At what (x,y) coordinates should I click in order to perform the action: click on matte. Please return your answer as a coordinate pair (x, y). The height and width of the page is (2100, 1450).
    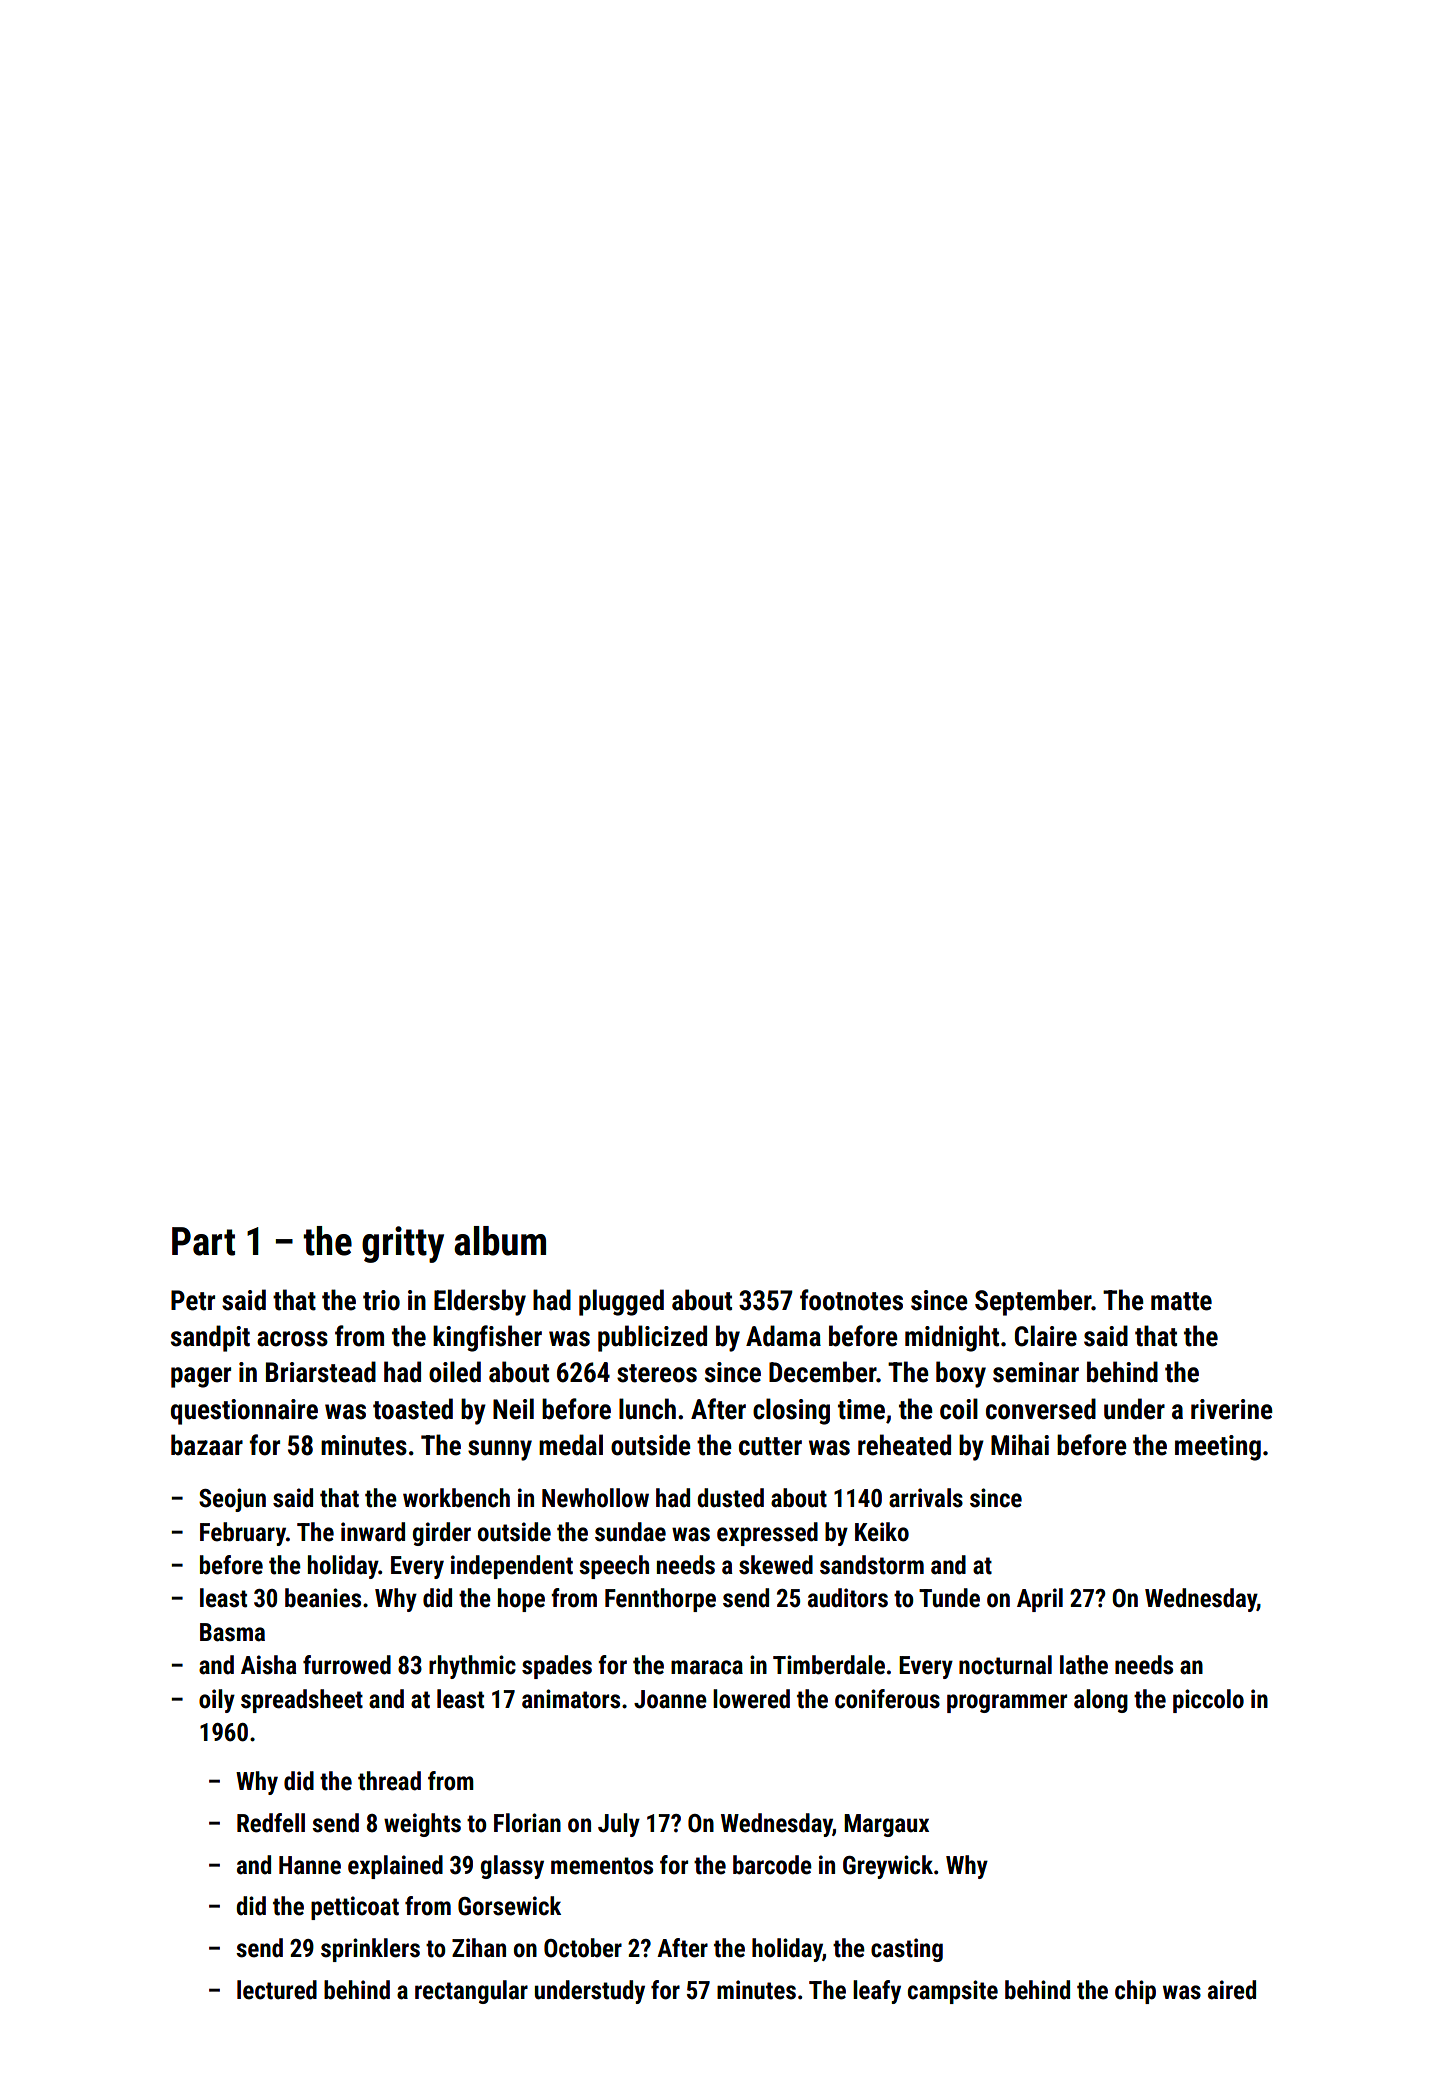
    Looking at the image, I should click on (1181, 1301).
